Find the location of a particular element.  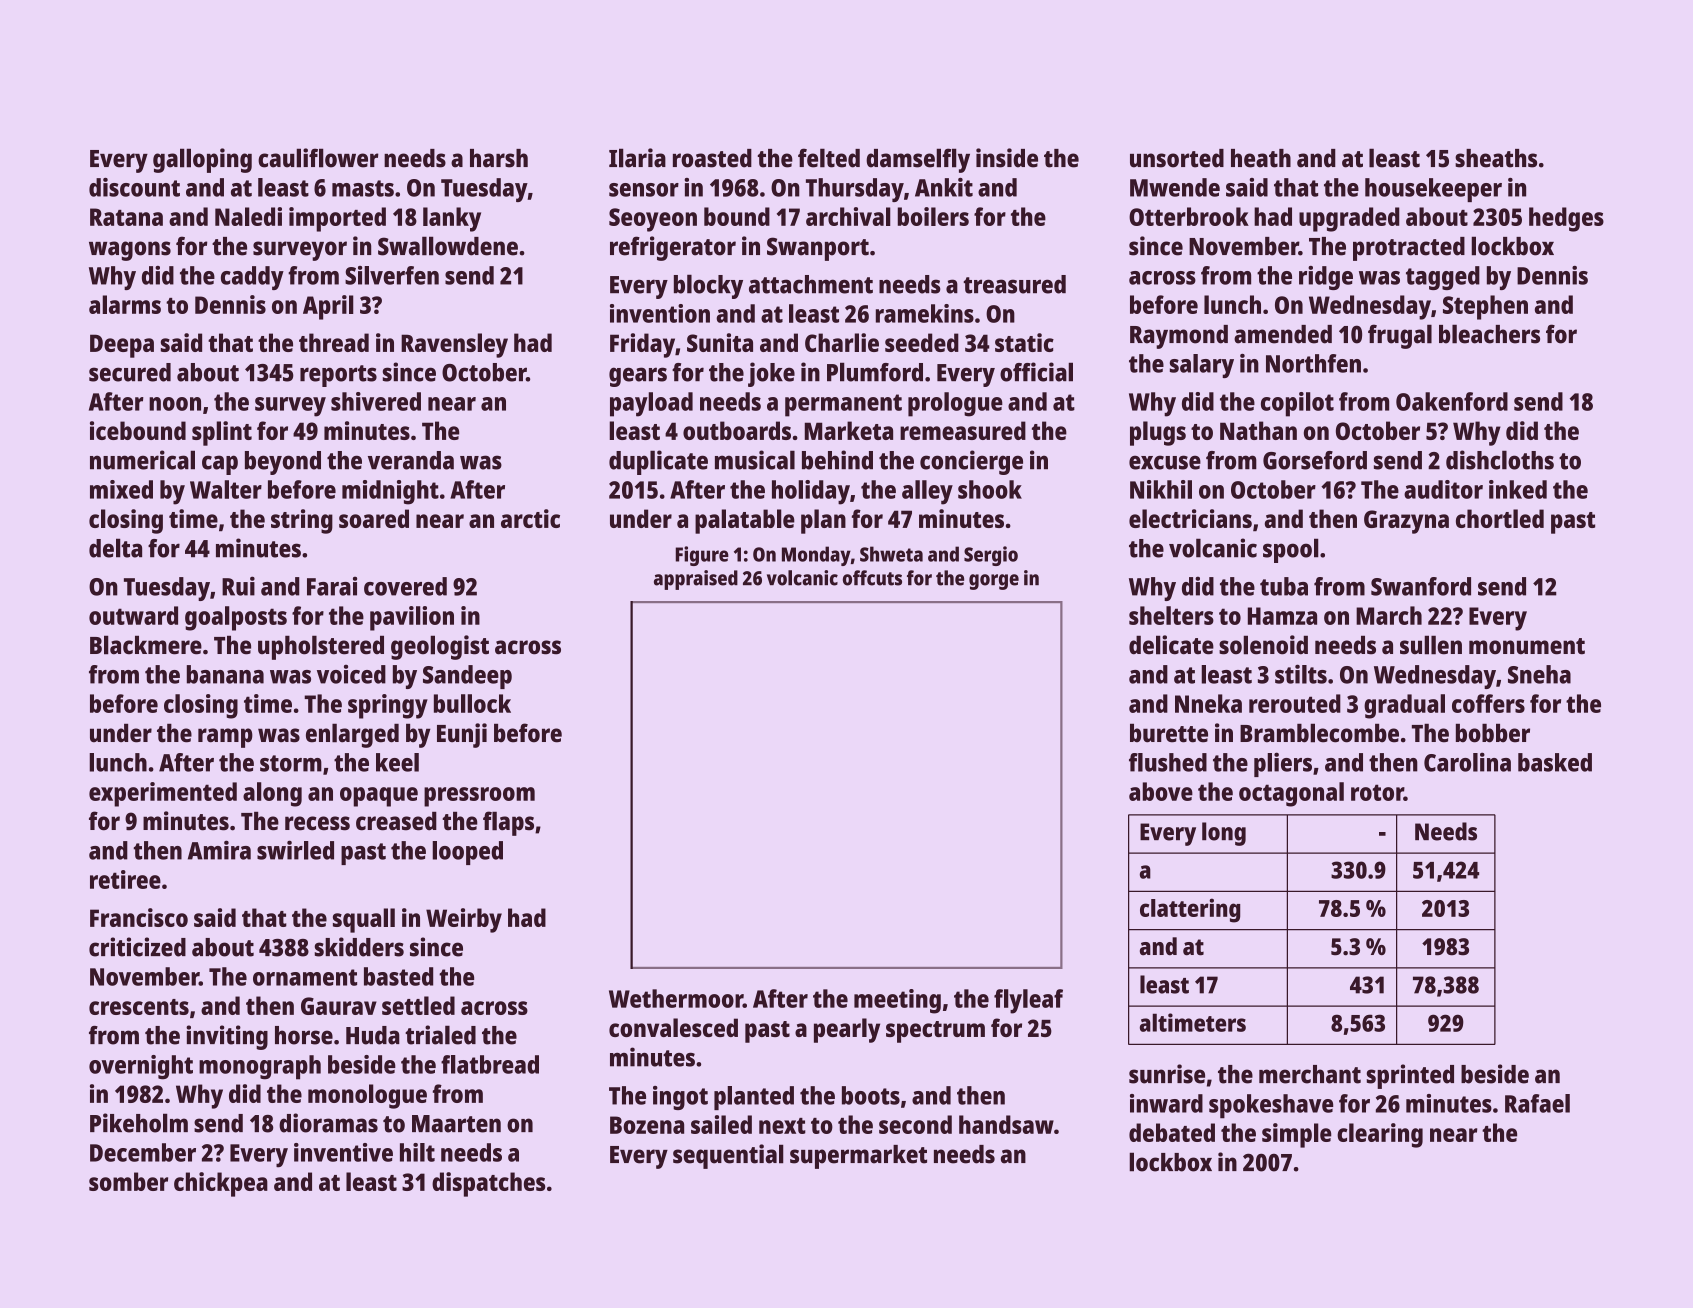

unsorted is located at coordinates (1177, 158).
